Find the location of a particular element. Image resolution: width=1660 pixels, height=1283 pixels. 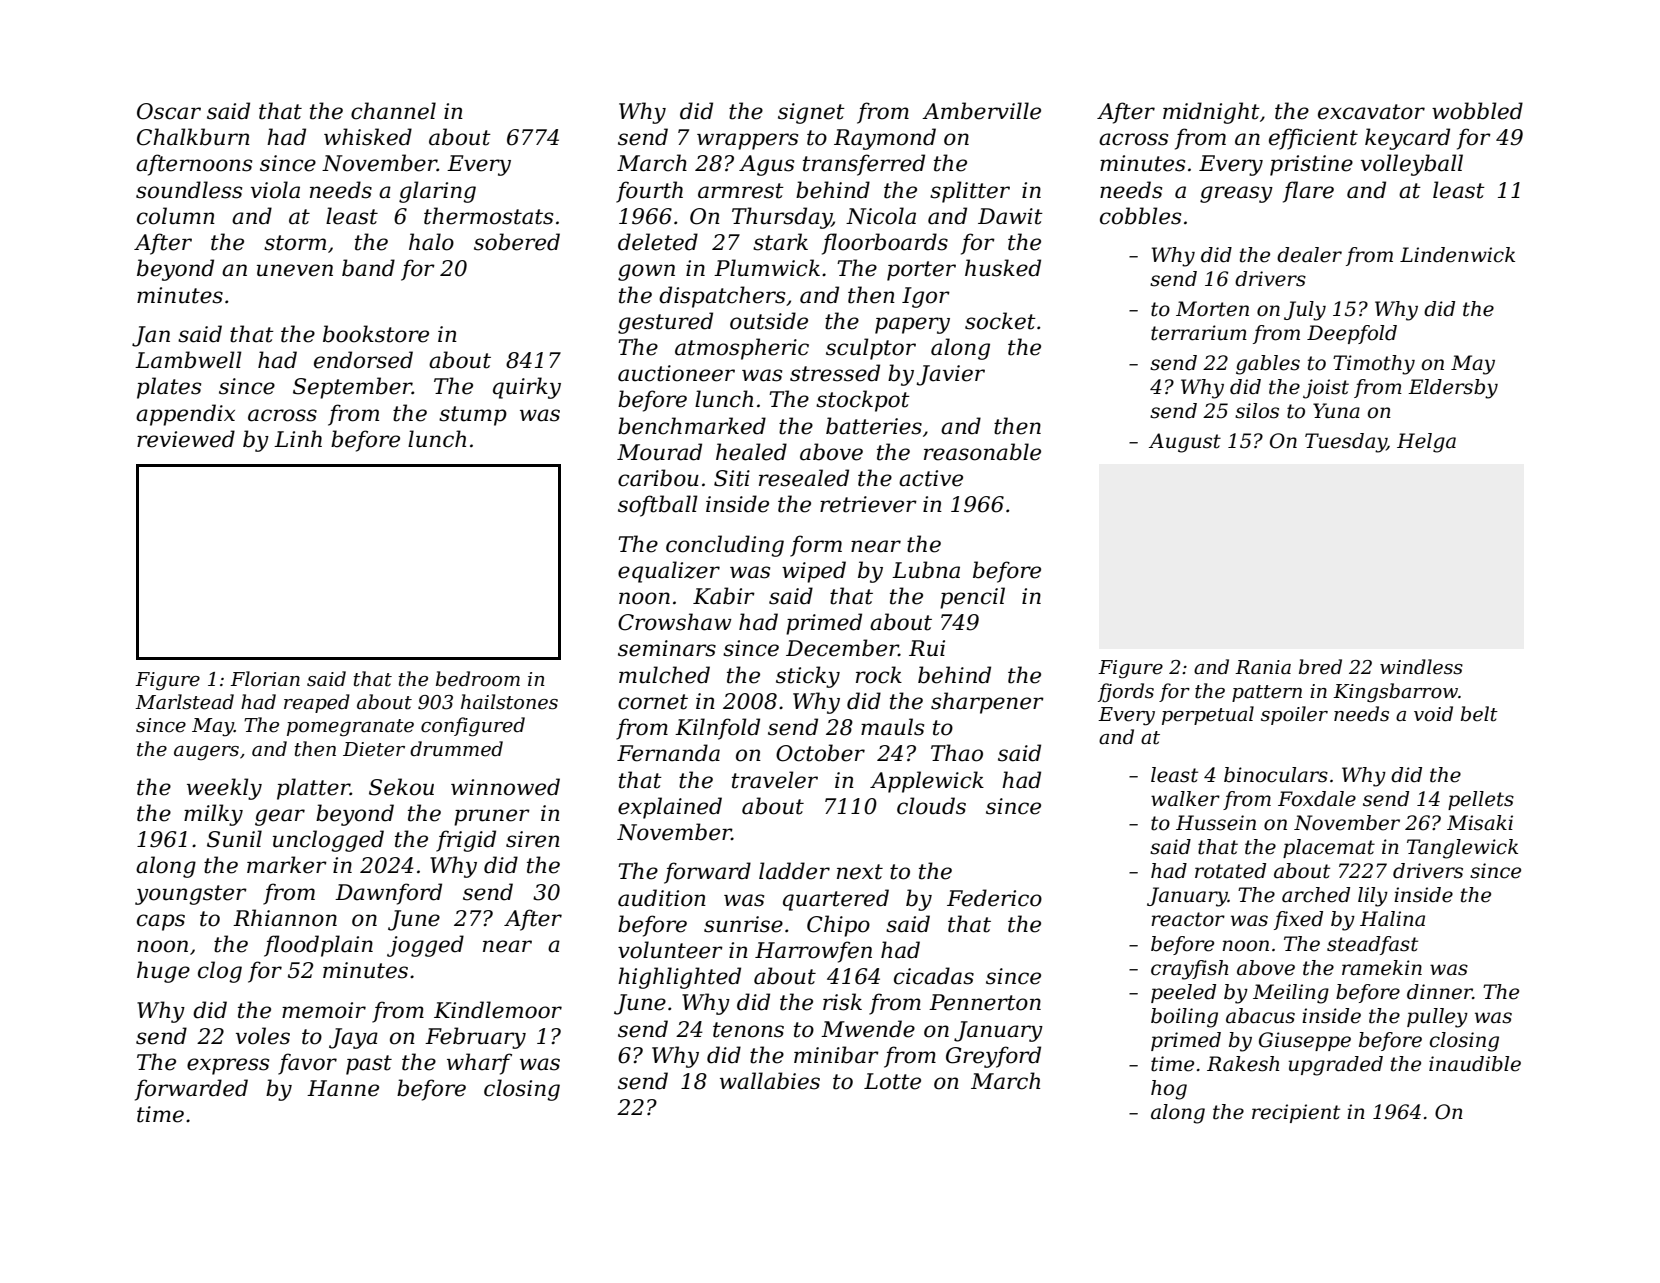

ramekin is located at coordinates (1382, 968).
